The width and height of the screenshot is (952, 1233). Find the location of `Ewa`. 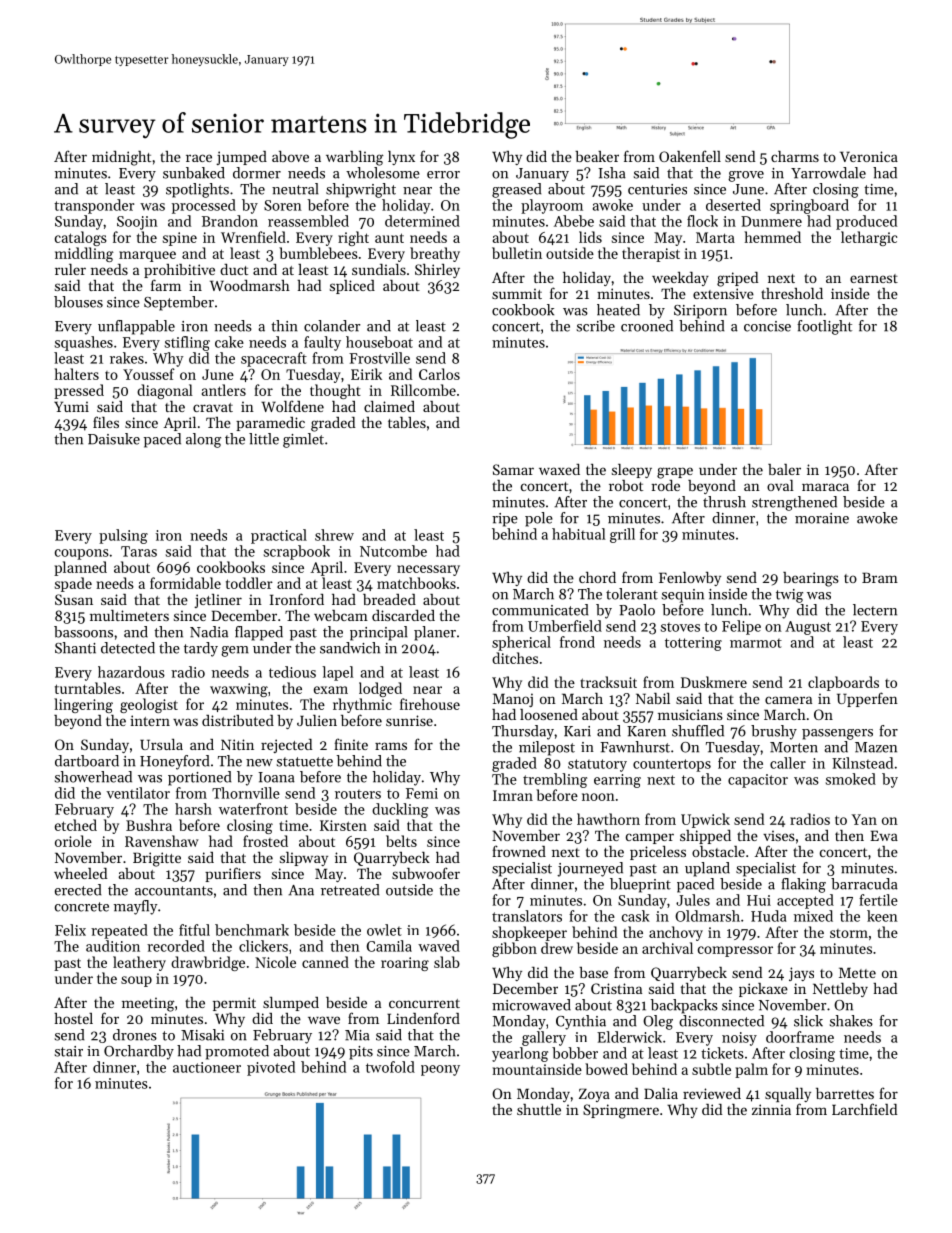

Ewa is located at coordinates (884, 835).
